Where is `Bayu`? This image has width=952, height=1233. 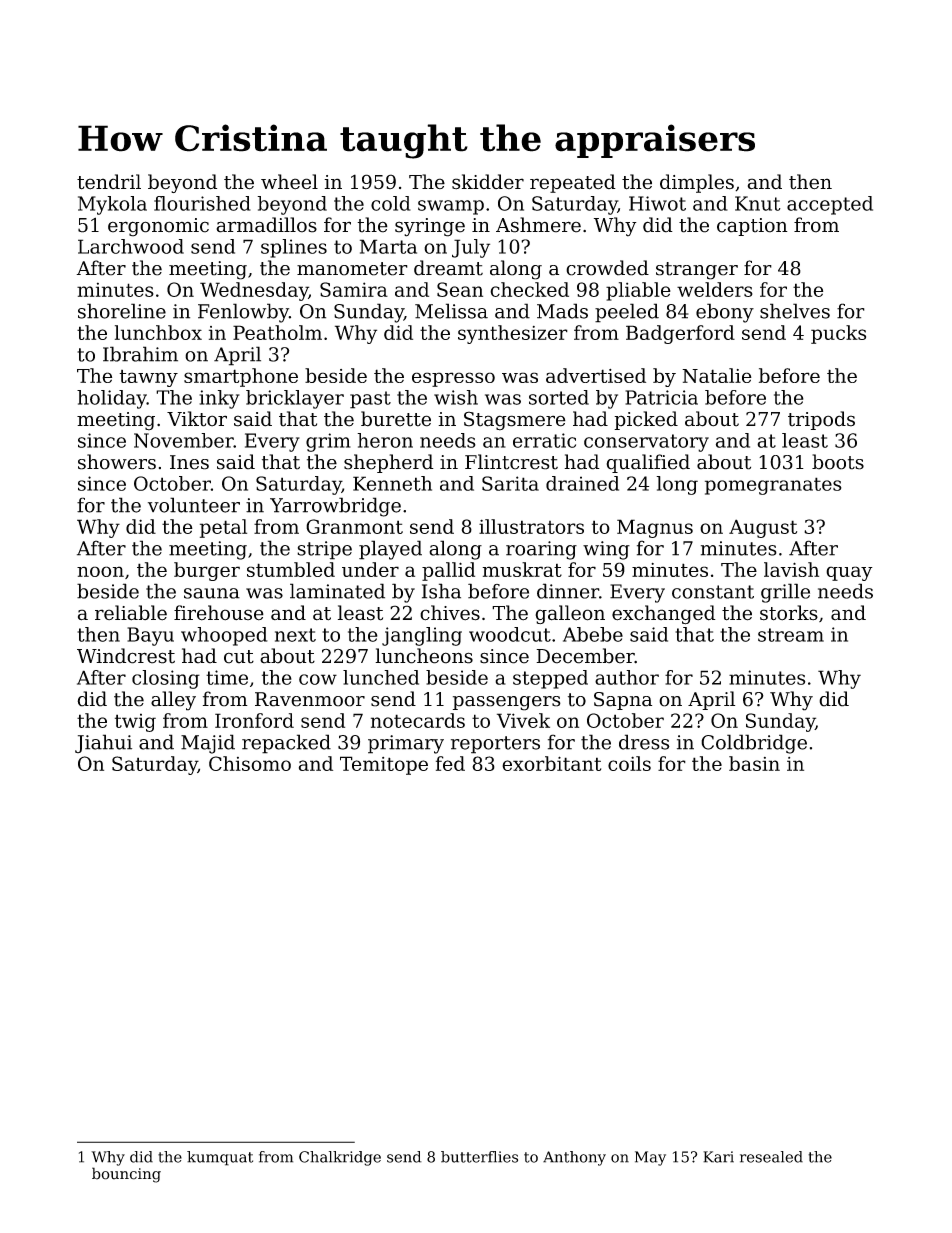
Bayu is located at coordinates (150, 636).
